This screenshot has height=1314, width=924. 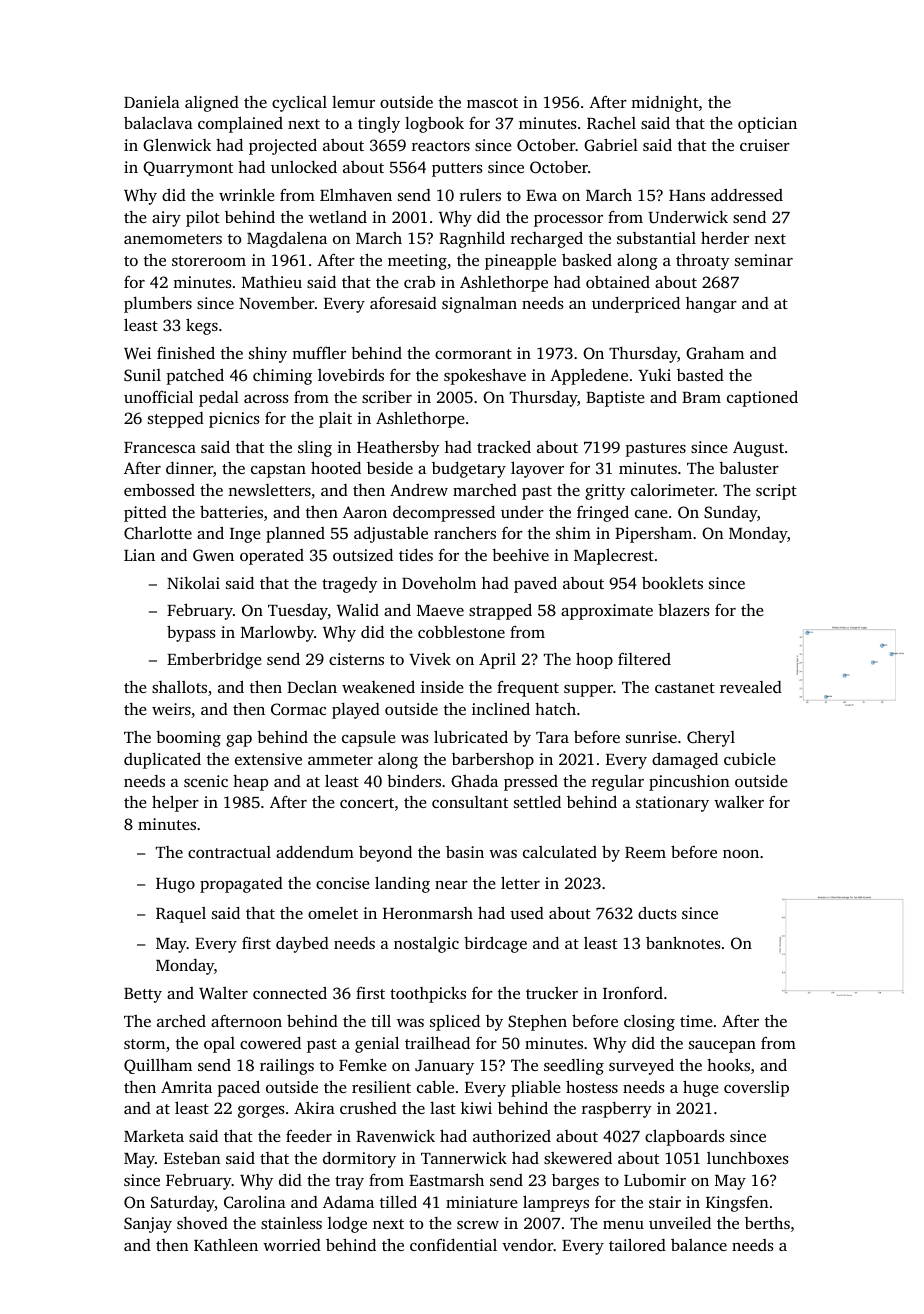 What do you see at coordinates (685, 760) in the screenshot?
I see `damaged` at bounding box center [685, 760].
